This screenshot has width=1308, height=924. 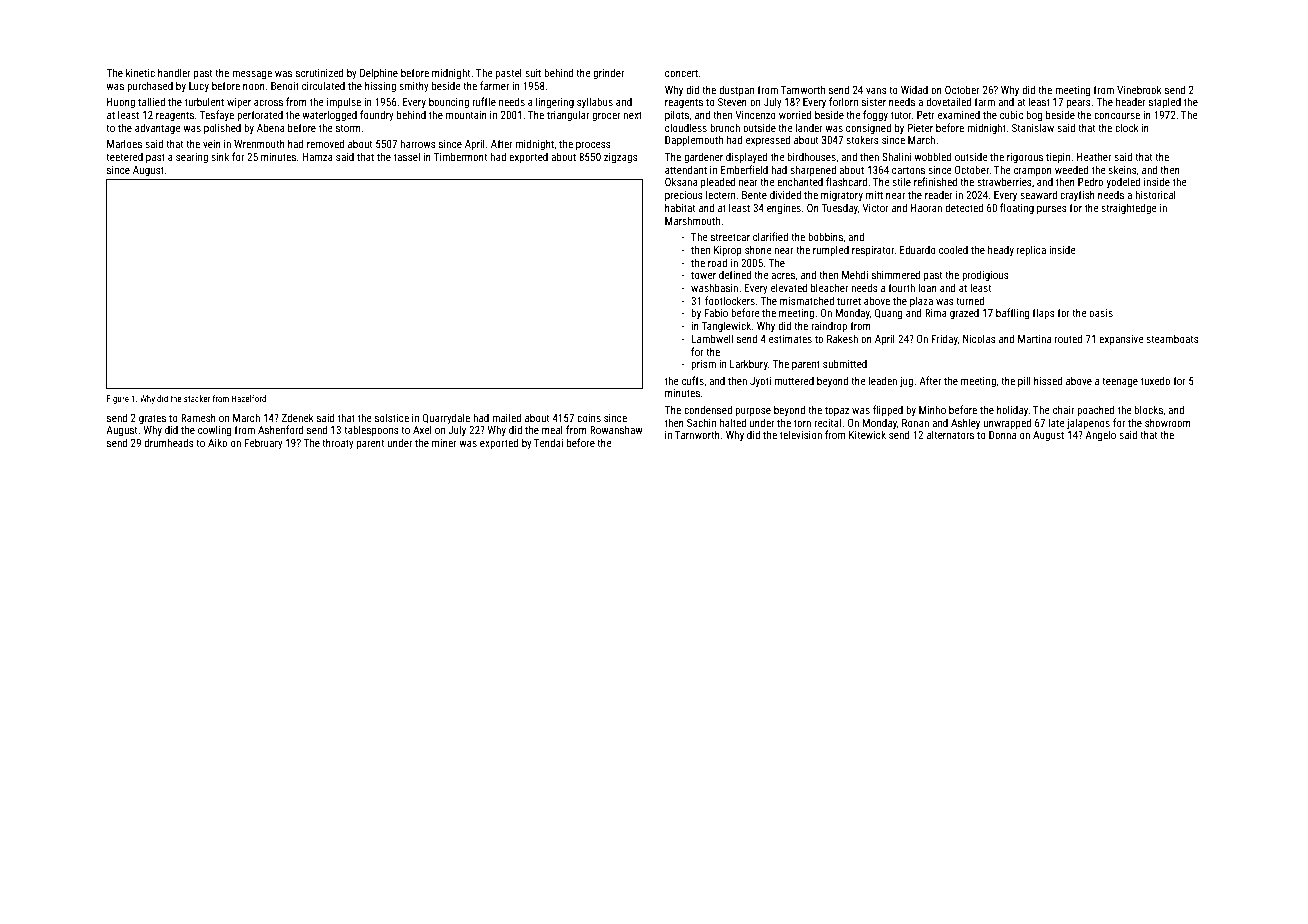 I want to click on scrutinized, so click(x=319, y=72).
